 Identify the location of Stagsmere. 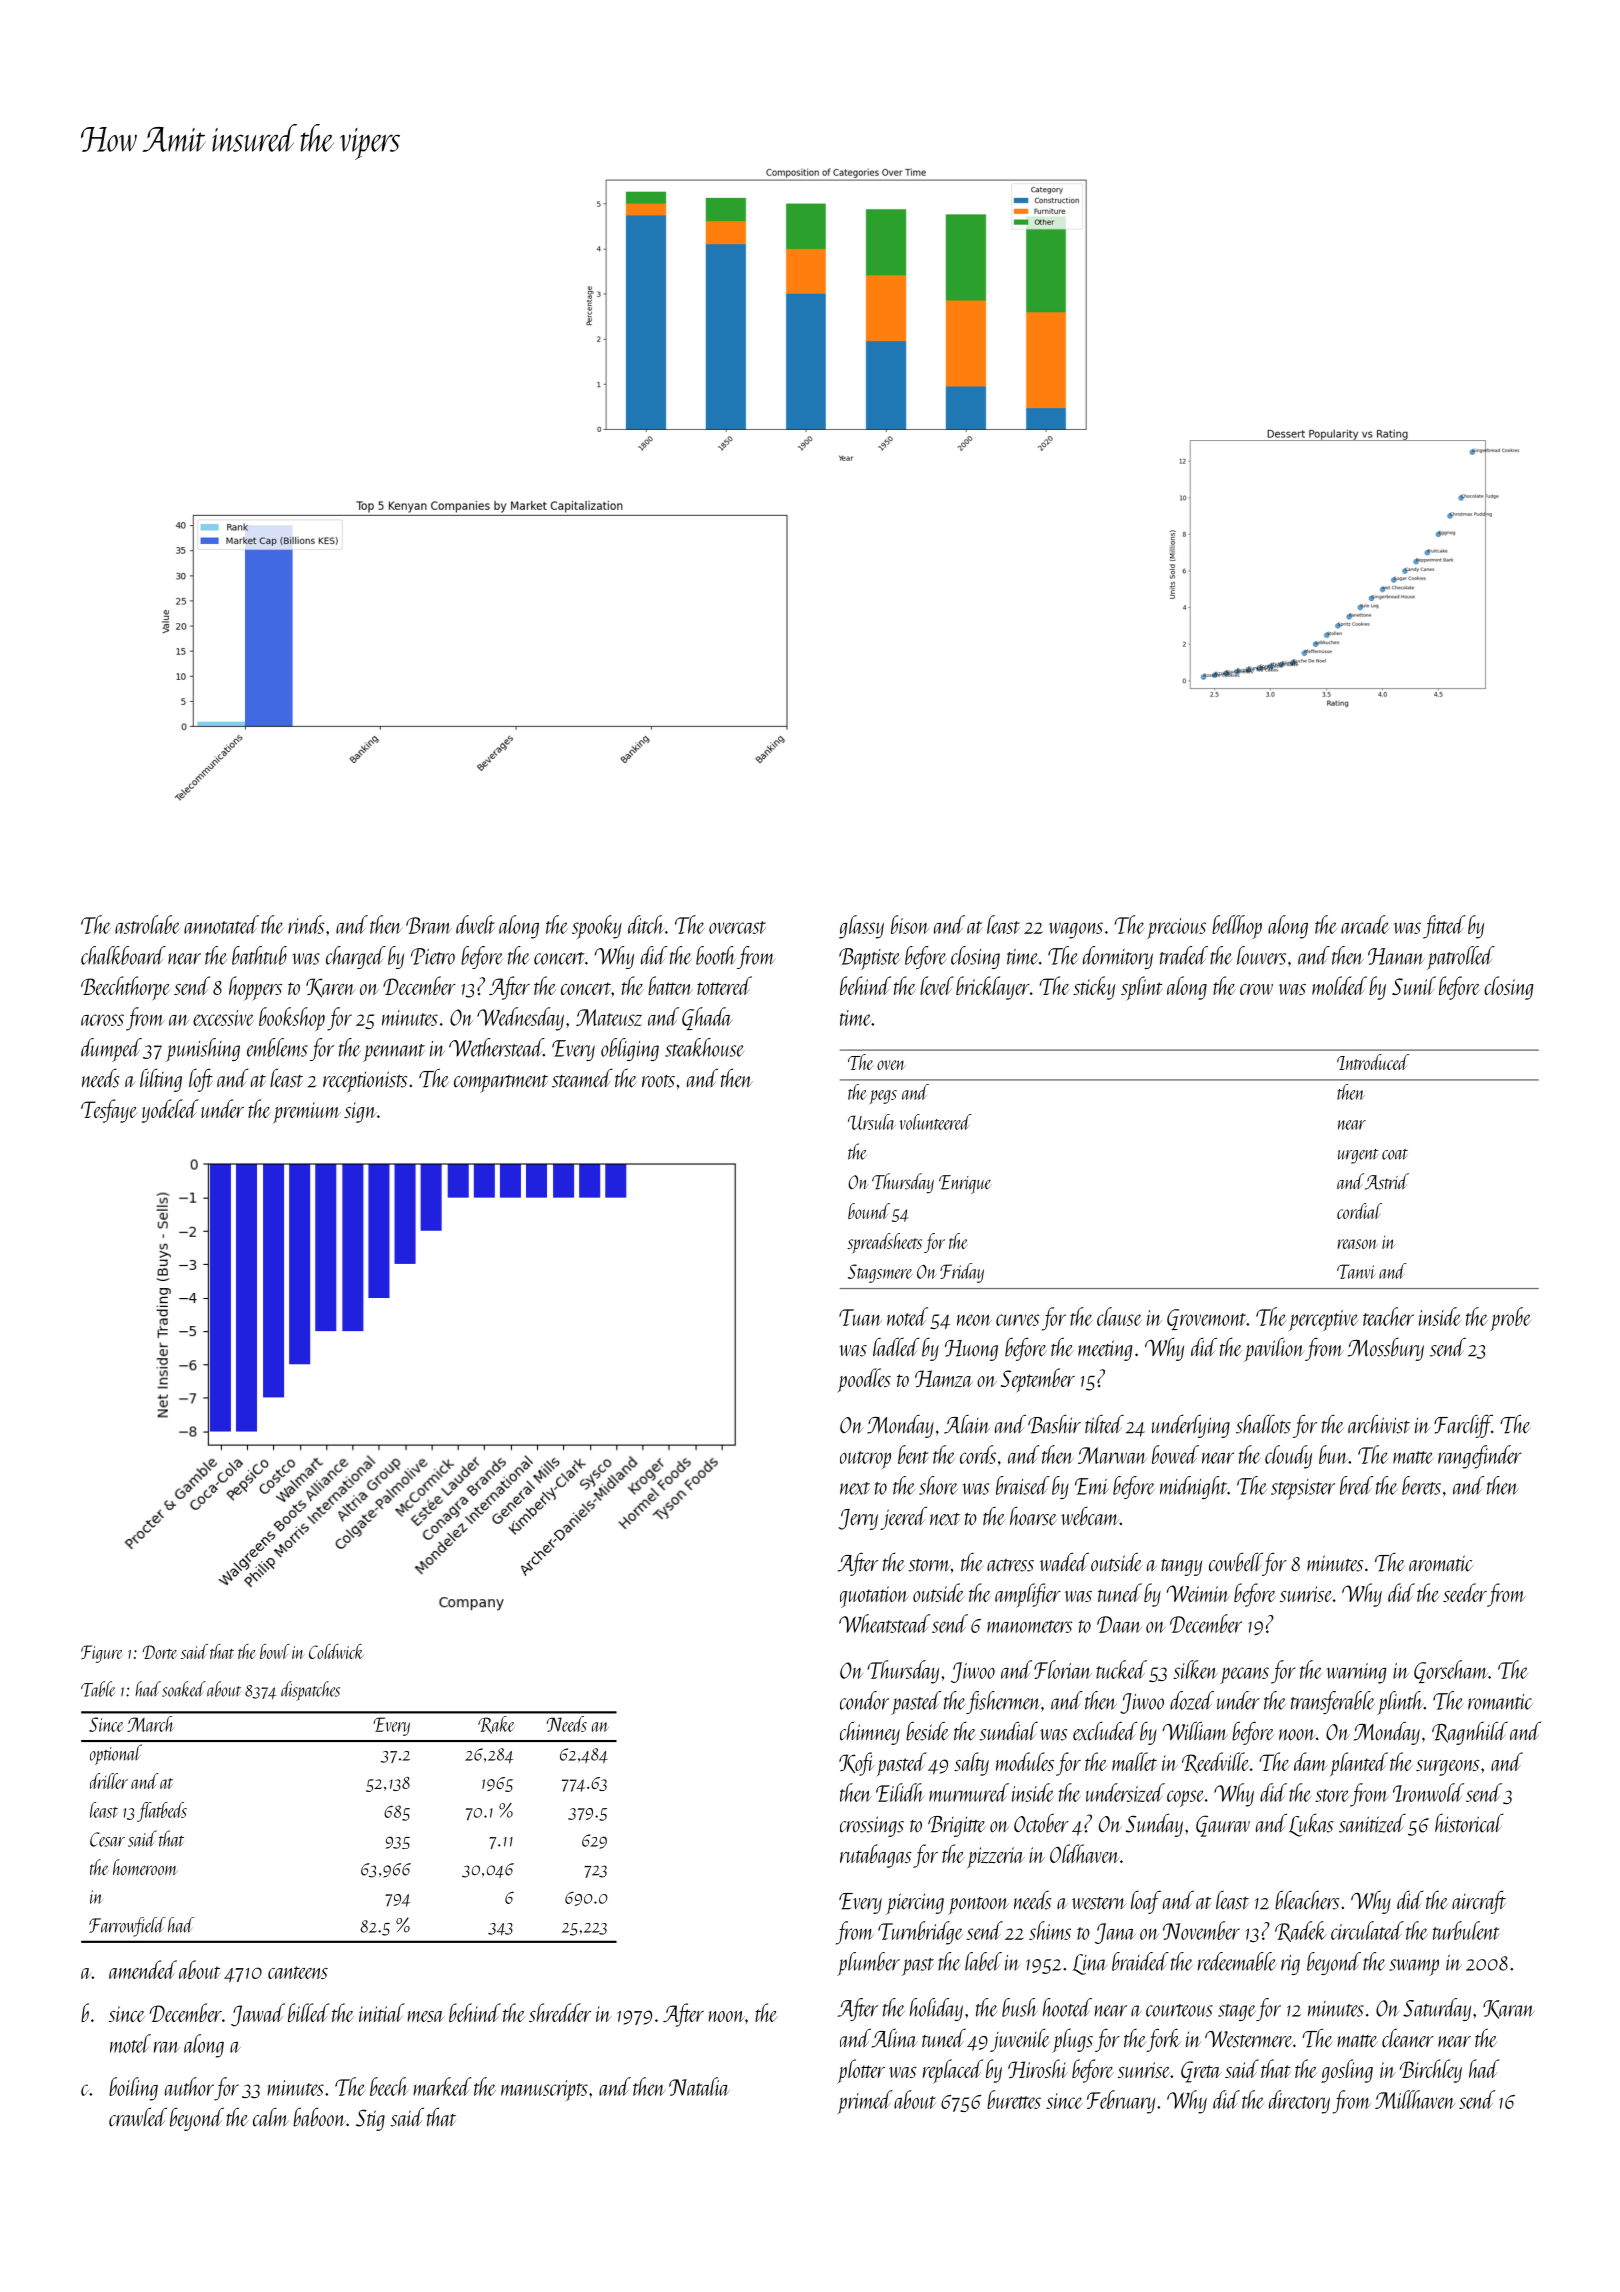
(880, 1273).
